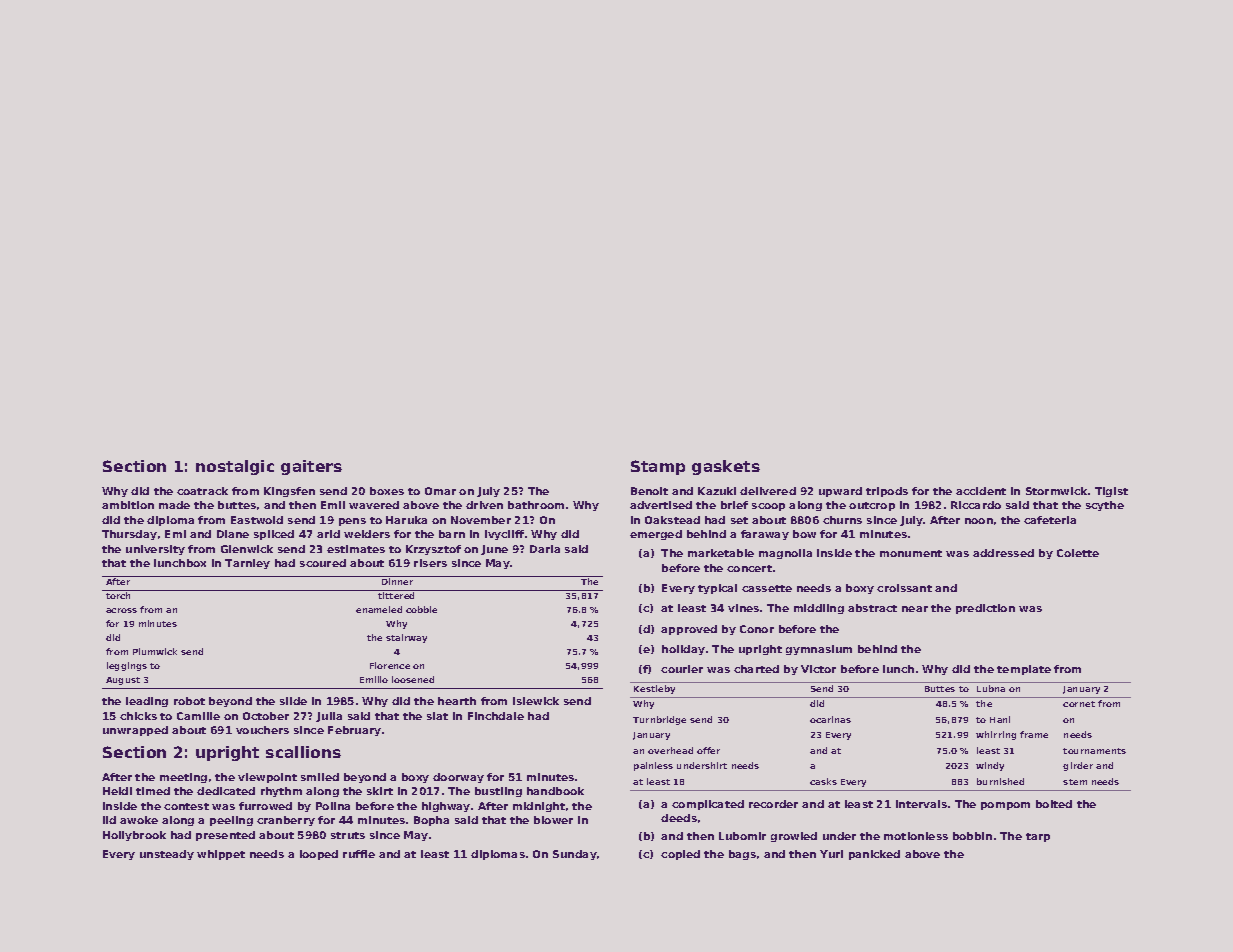 Image resolution: width=1233 pixels, height=952 pixels. I want to click on panicked, so click(874, 855).
